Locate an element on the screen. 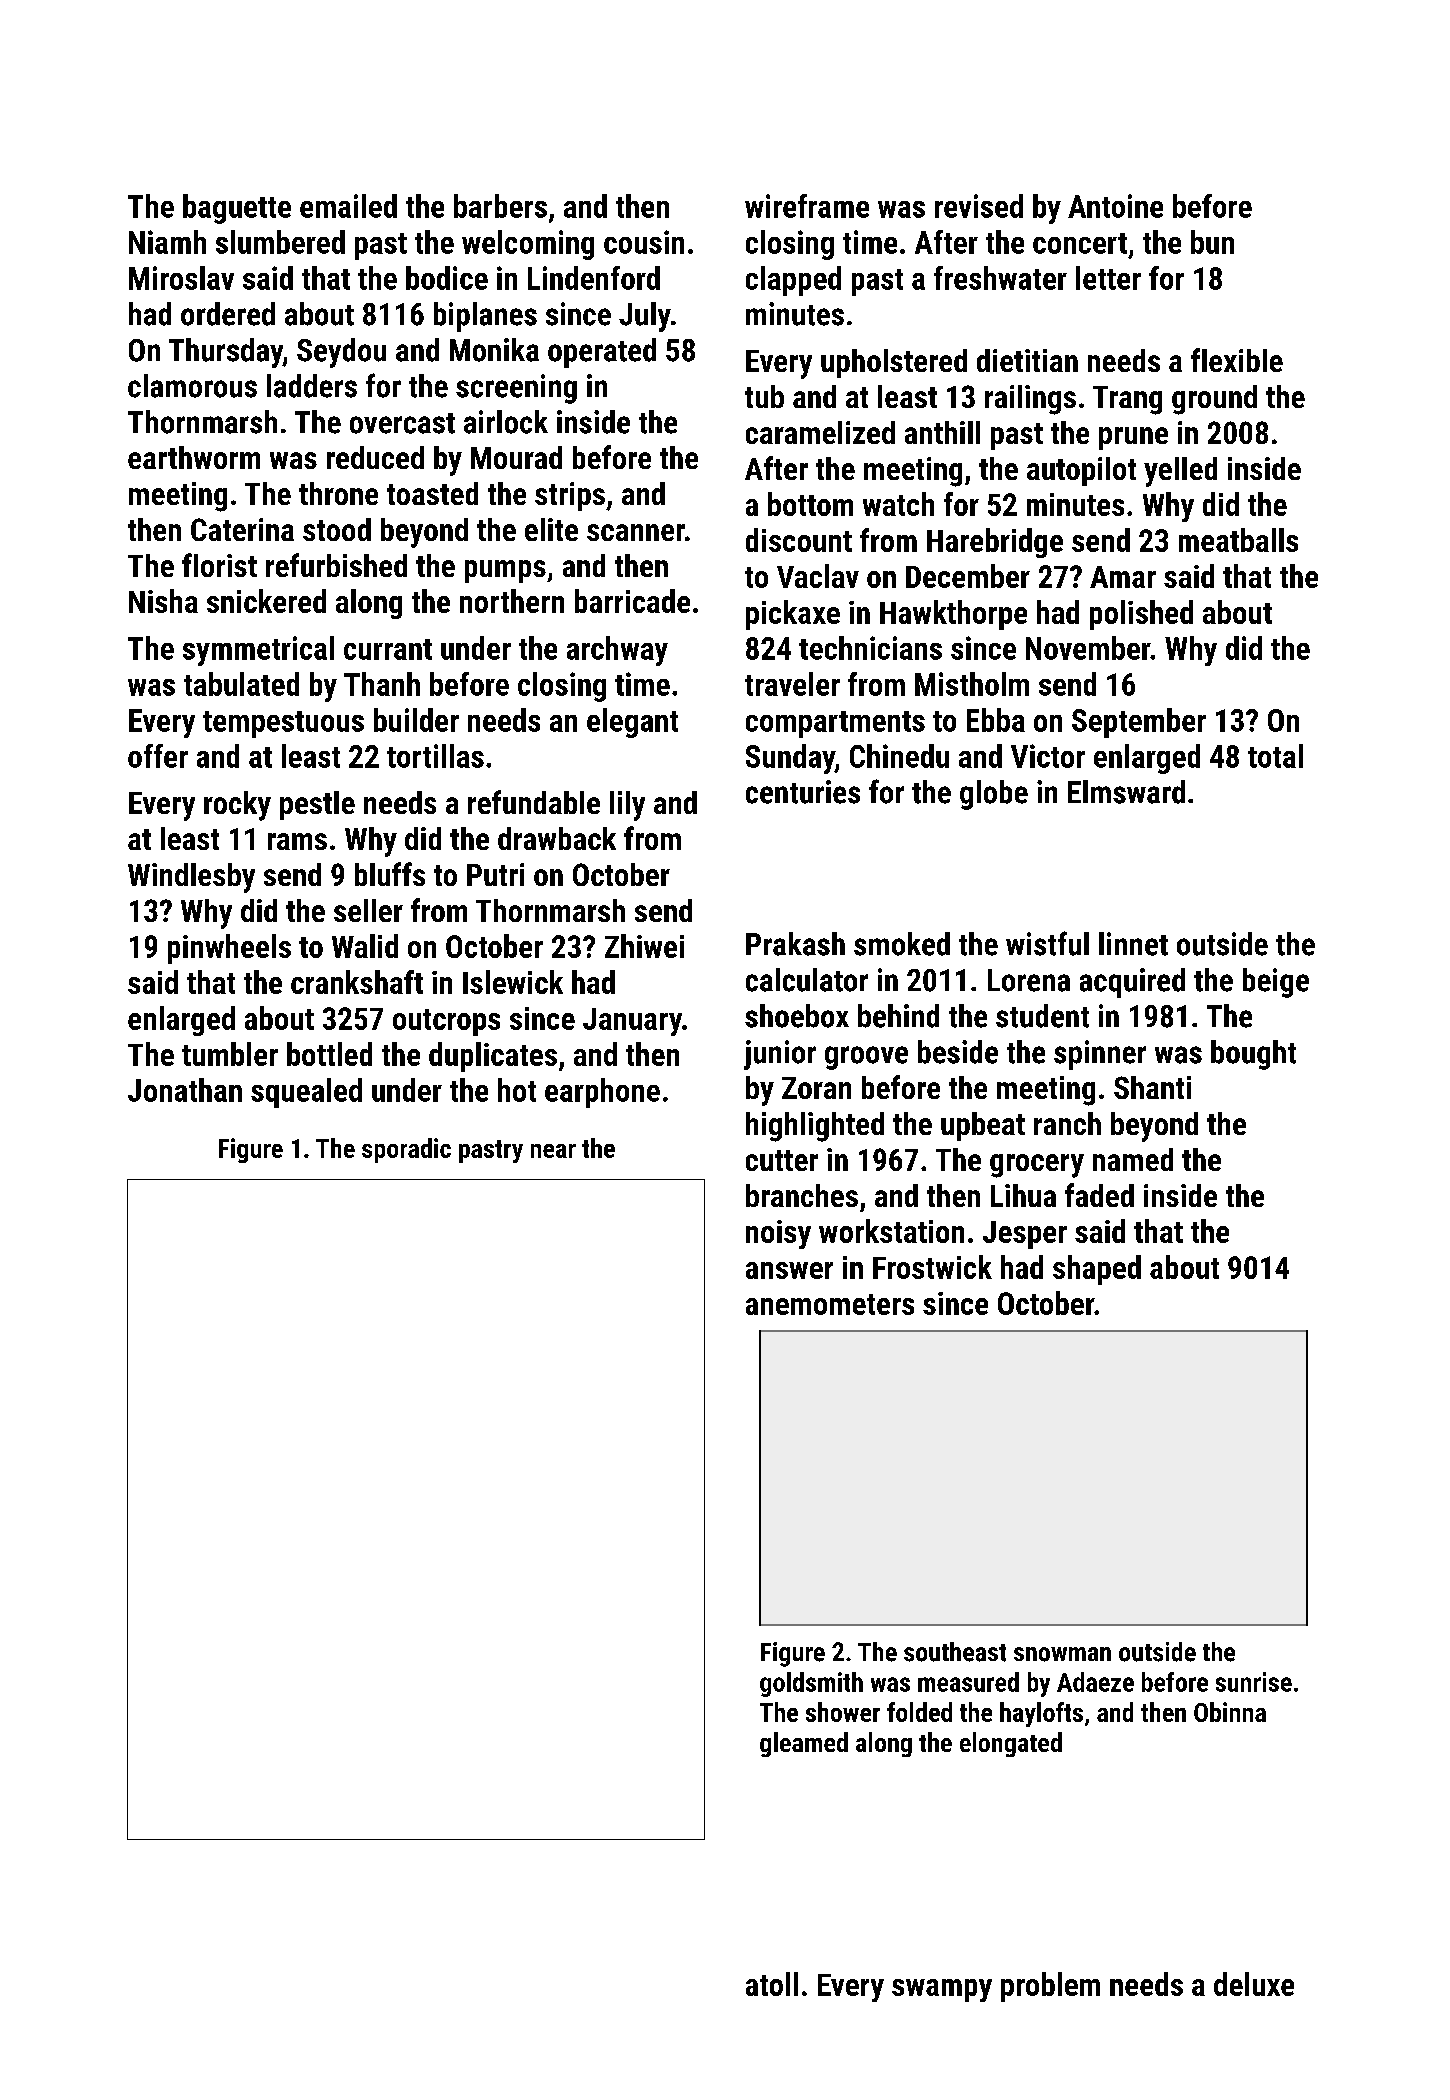 Image resolution: width=1450 pixels, height=2100 pixels. bought is located at coordinates (1253, 1055).
